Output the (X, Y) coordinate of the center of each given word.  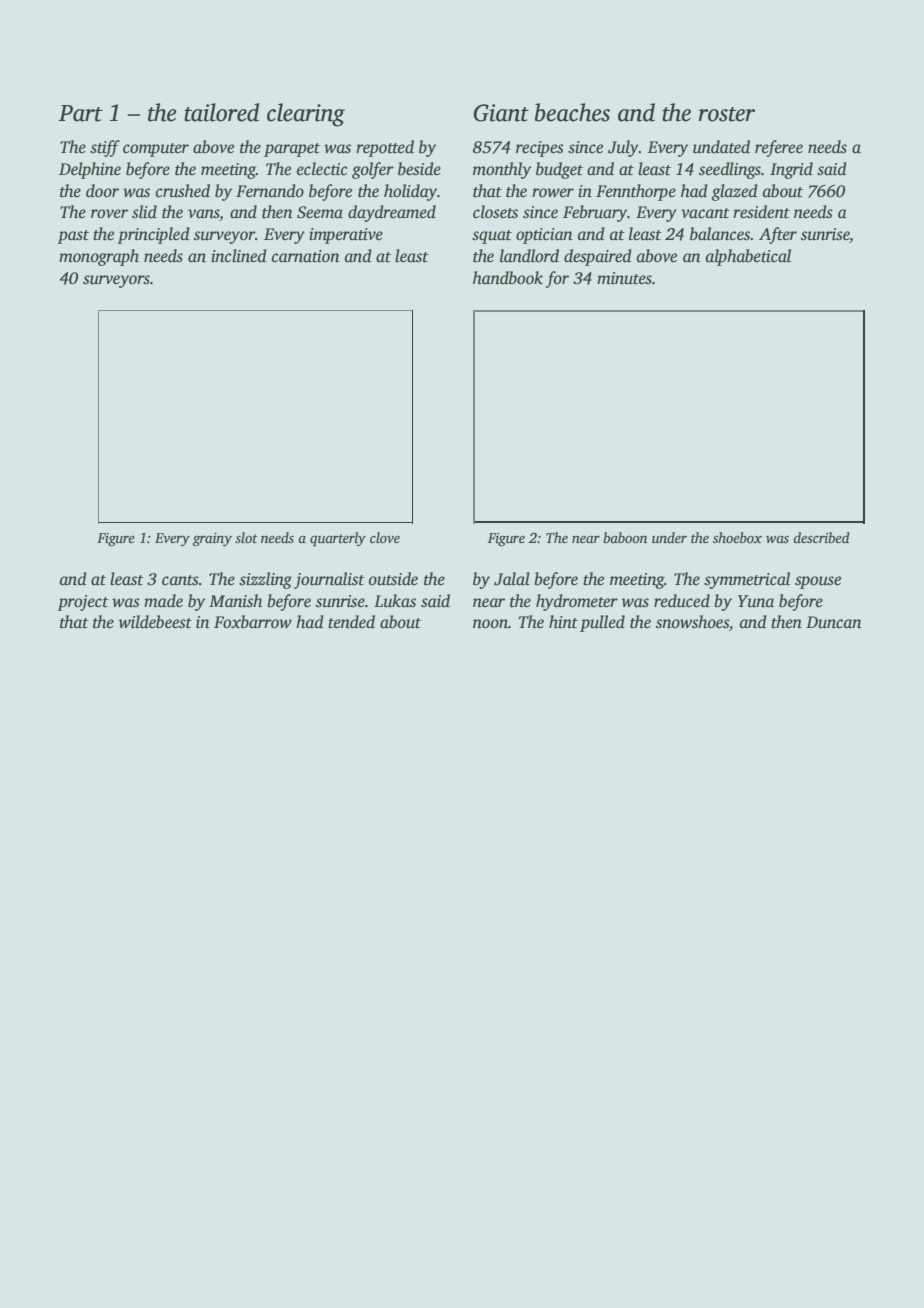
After (778, 235)
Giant (501, 113)
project (83, 603)
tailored (221, 112)
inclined (239, 256)
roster (727, 114)
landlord (529, 256)
